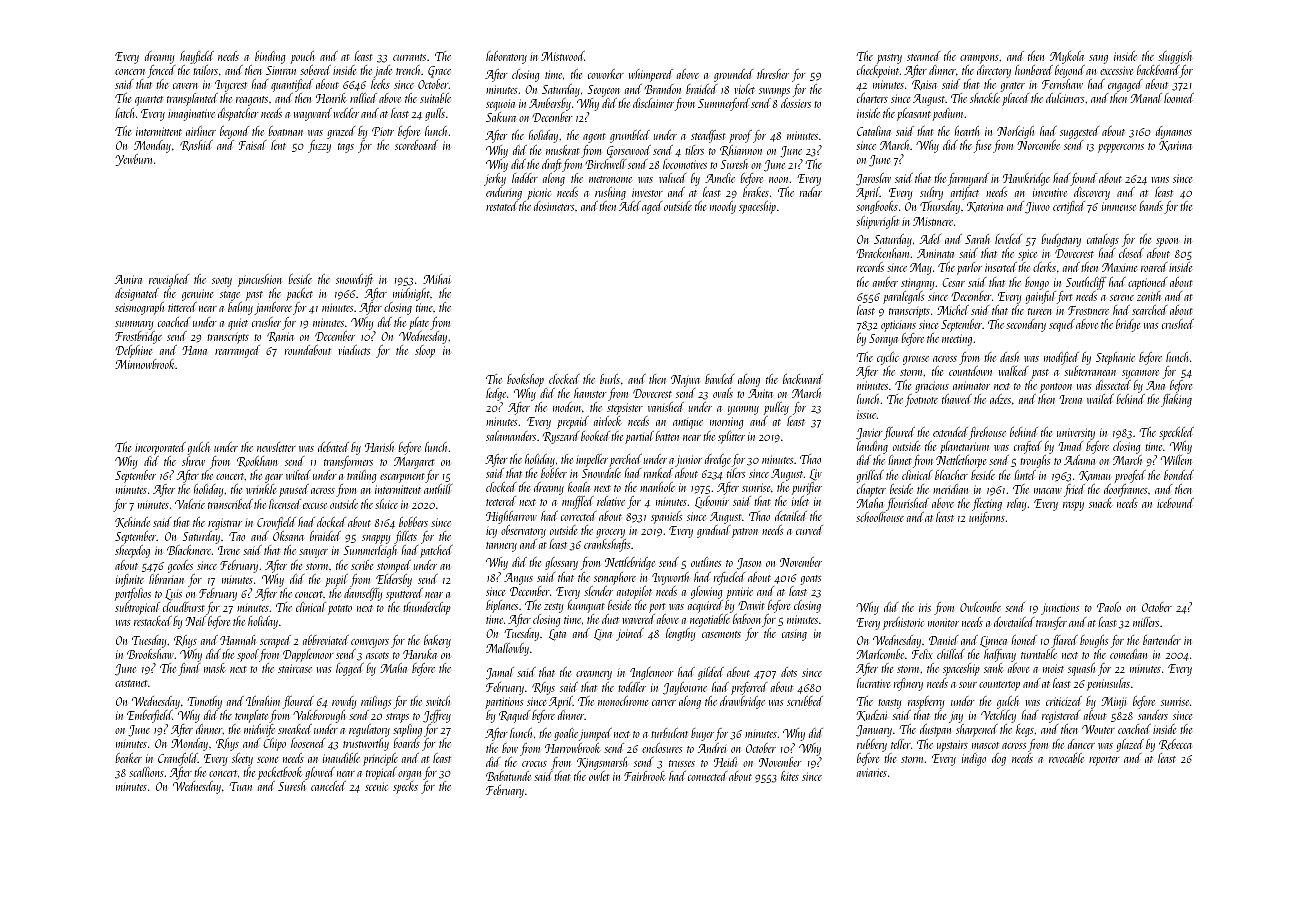 Image resolution: width=1308 pixels, height=924 pixels. I want to click on grater, so click(1013, 87).
